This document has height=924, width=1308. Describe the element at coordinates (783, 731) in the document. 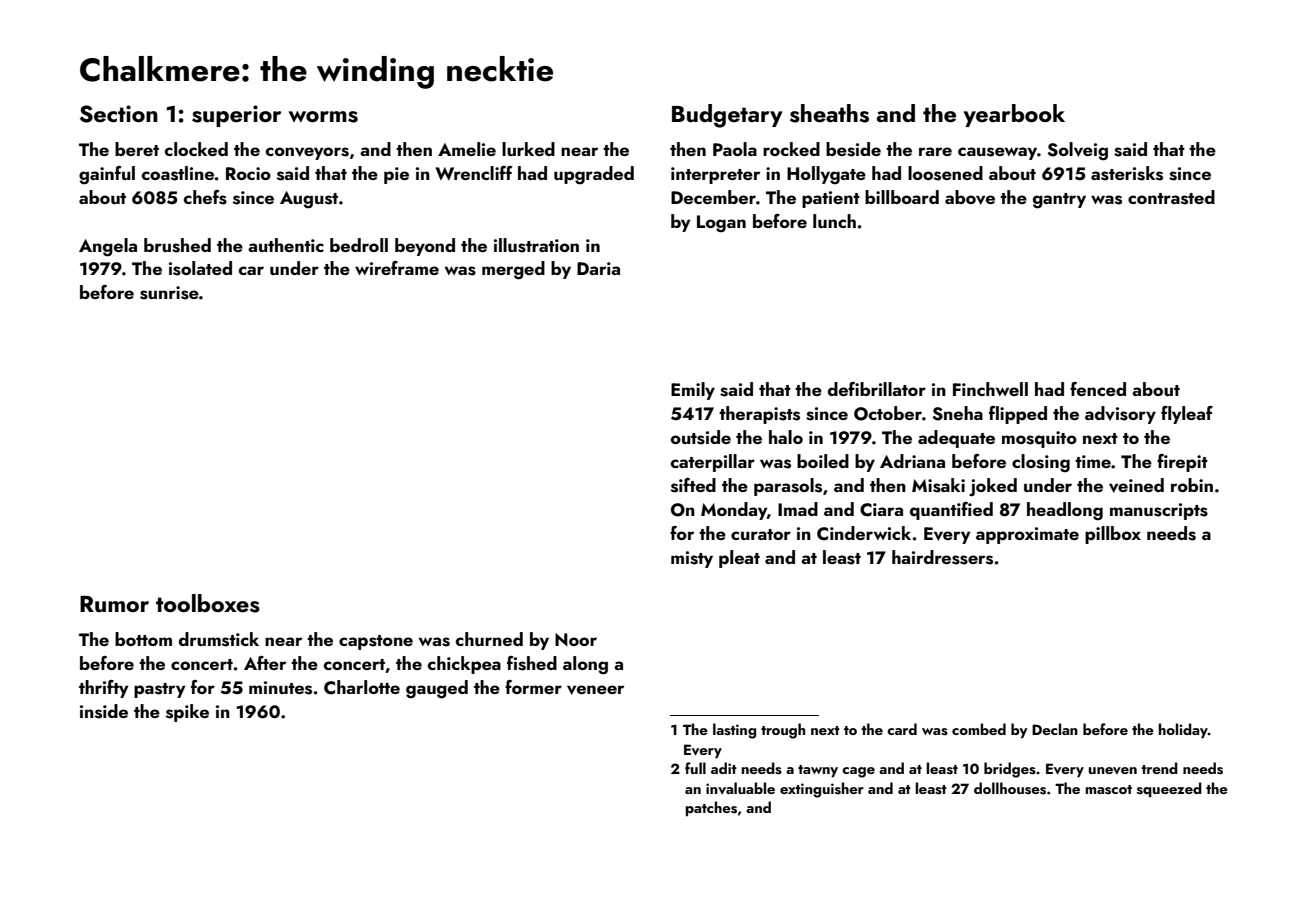

I see `trough` at that location.
